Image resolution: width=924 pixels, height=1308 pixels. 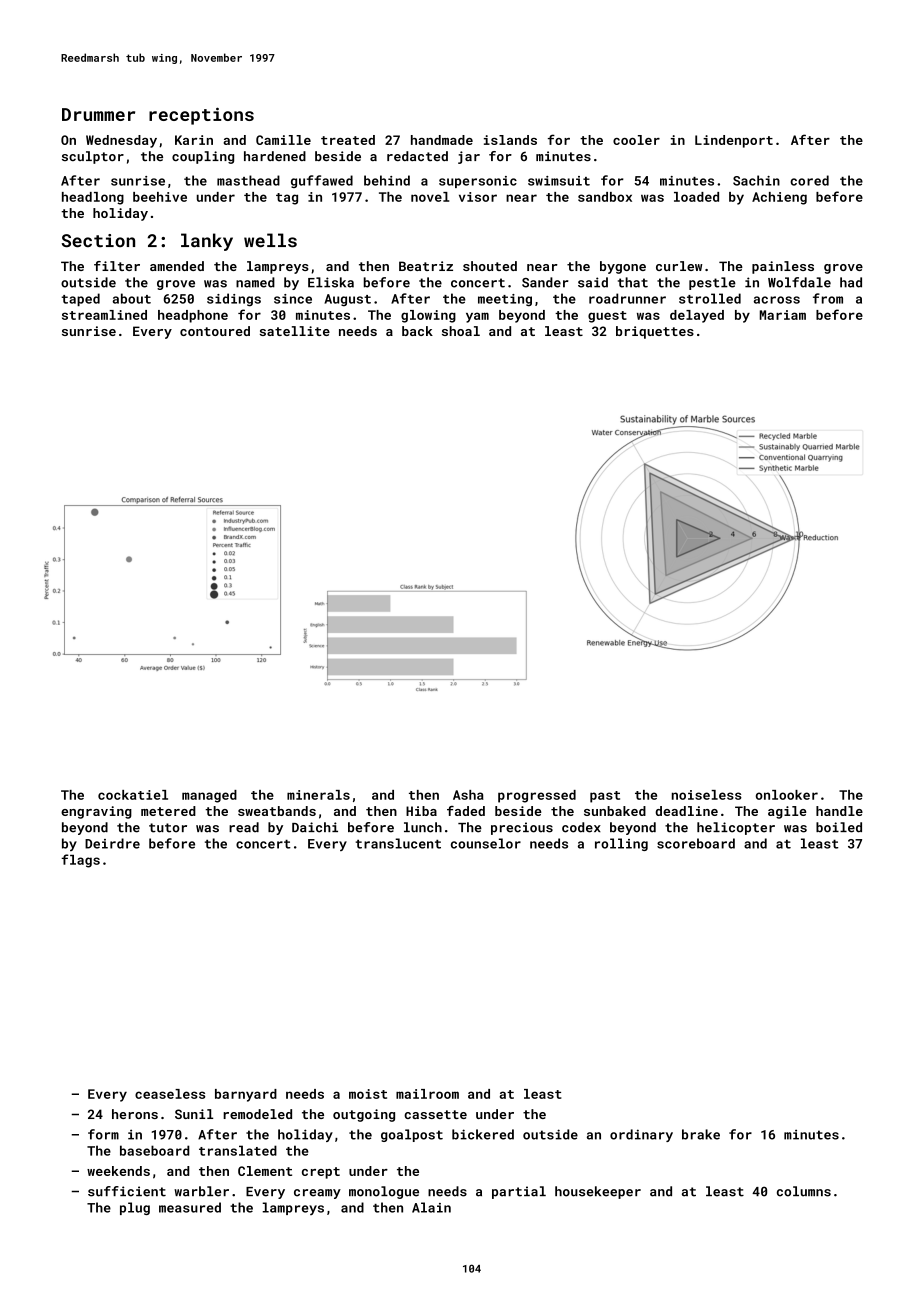 What do you see at coordinates (246, 1095) in the image?
I see `barnyard` at bounding box center [246, 1095].
